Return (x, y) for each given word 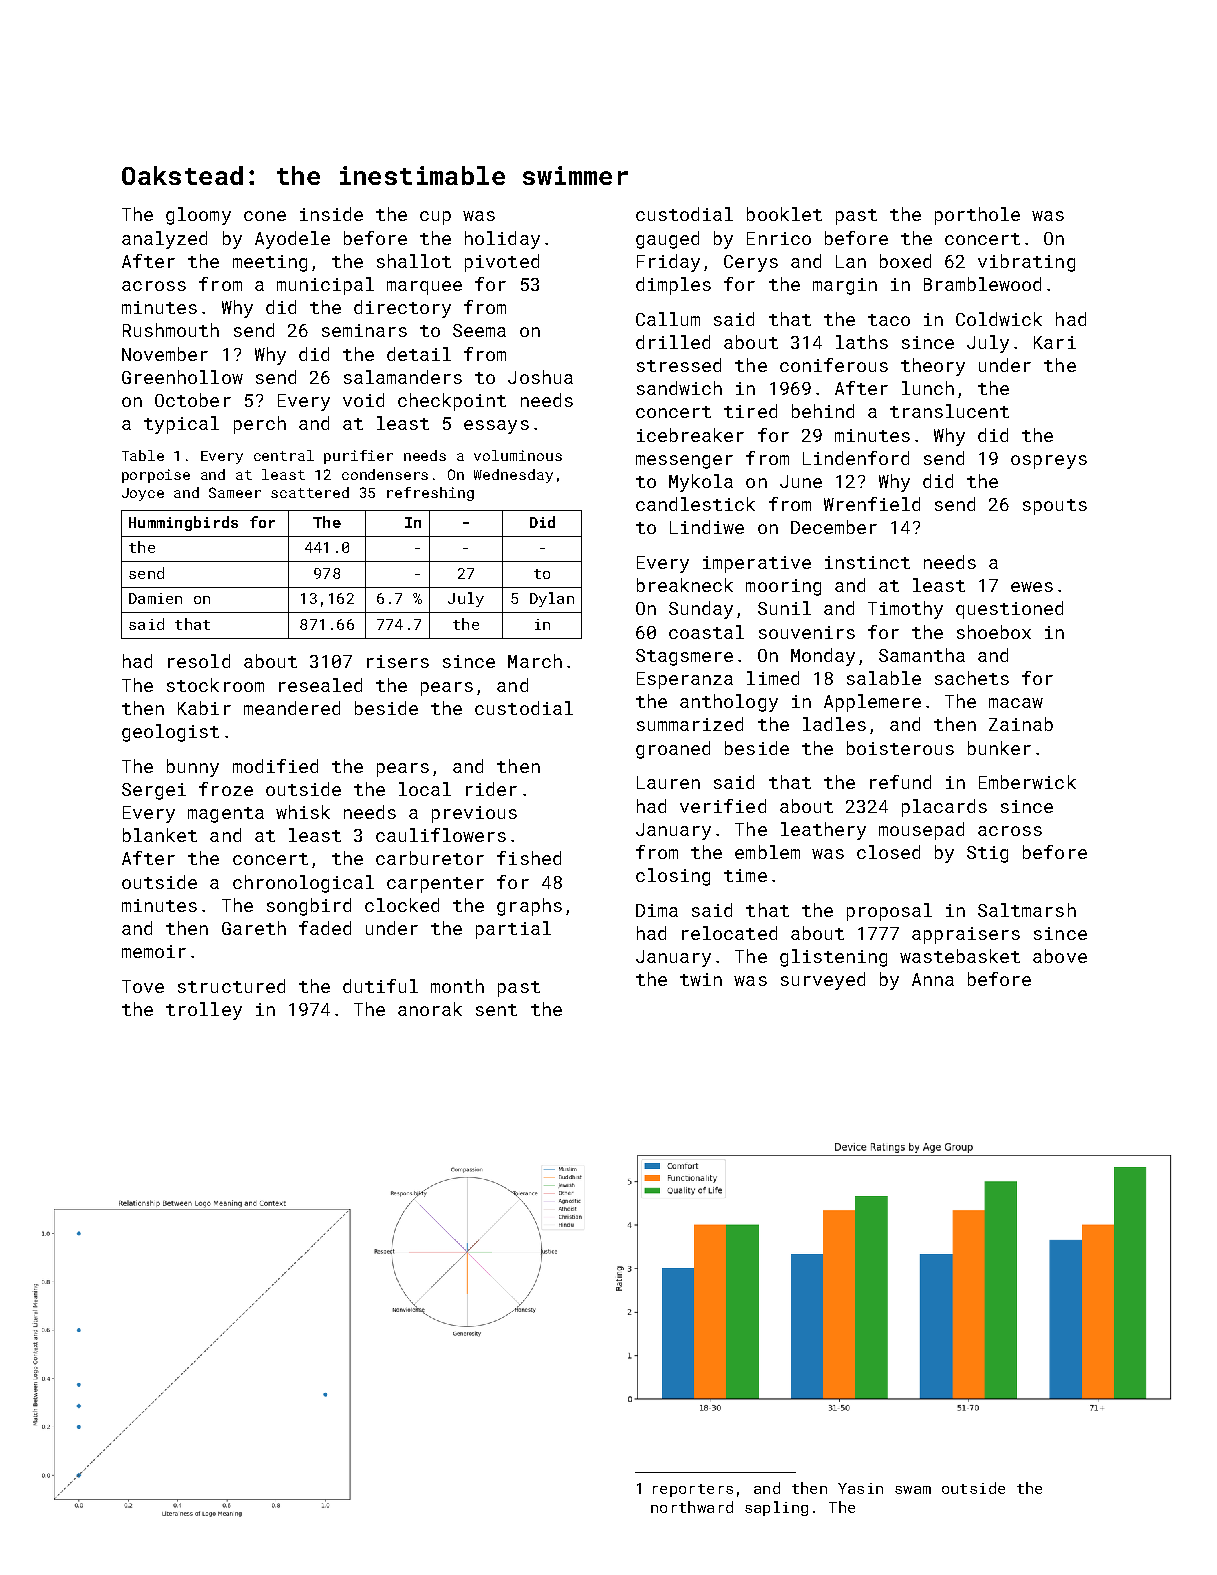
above (1060, 956)
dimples (673, 286)
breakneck (685, 585)
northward (692, 1507)
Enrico (779, 238)
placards (944, 808)
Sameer (235, 492)
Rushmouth (171, 330)
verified (723, 806)
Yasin (860, 1488)
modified (275, 766)
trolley (204, 1011)
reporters (693, 1490)
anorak (430, 1009)
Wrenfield (872, 504)
